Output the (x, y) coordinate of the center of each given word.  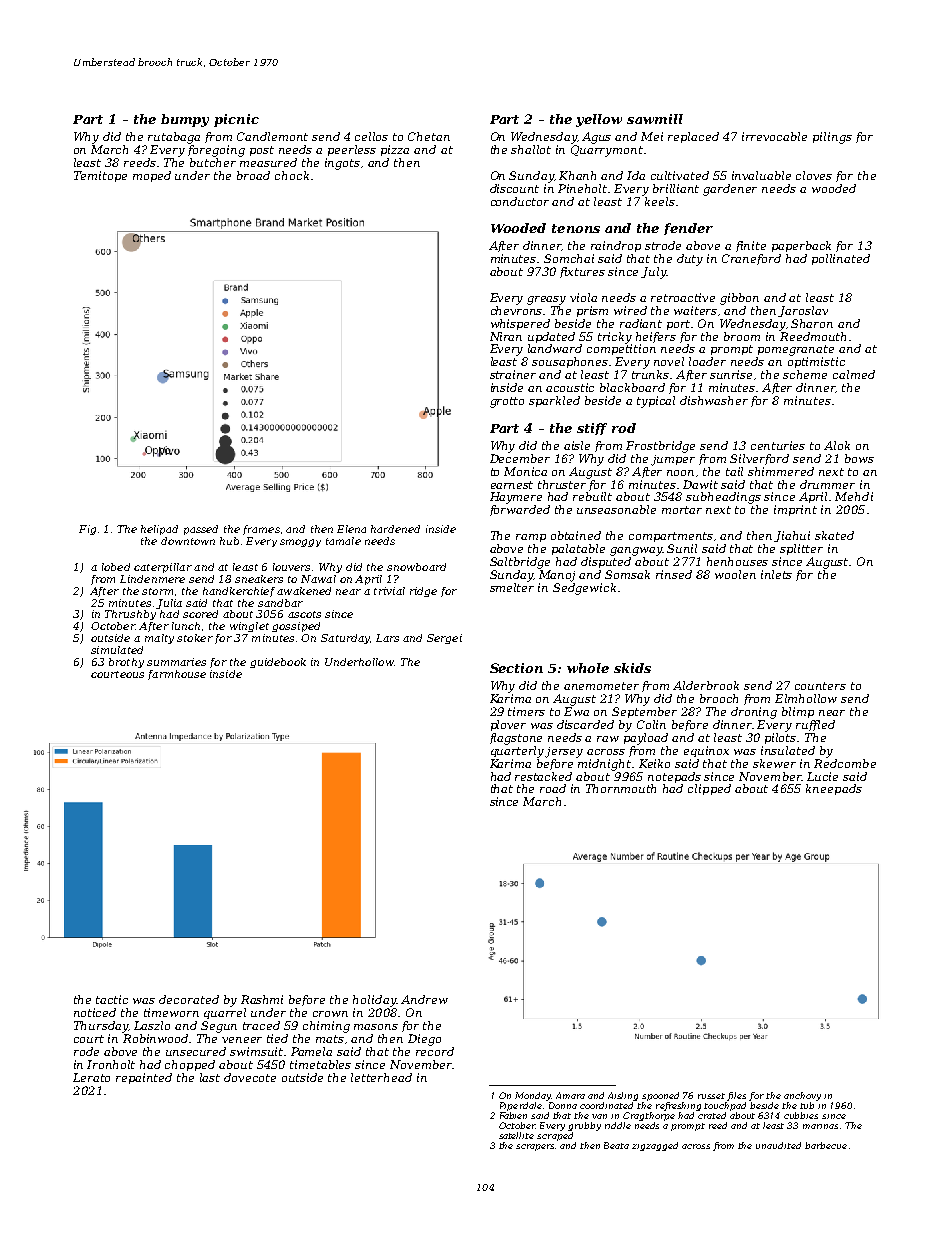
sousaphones (570, 362)
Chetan (429, 136)
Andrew (424, 999)
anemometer (601, 686)
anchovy (802, 1096)
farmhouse (177, 675)
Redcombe (845, 763)
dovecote (250, 1077)
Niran (506, 336)
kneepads (834, 789)
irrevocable (774, 136)
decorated (189, 999)
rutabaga (174, 138)
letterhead (381, 1077)
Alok (837, 445)
